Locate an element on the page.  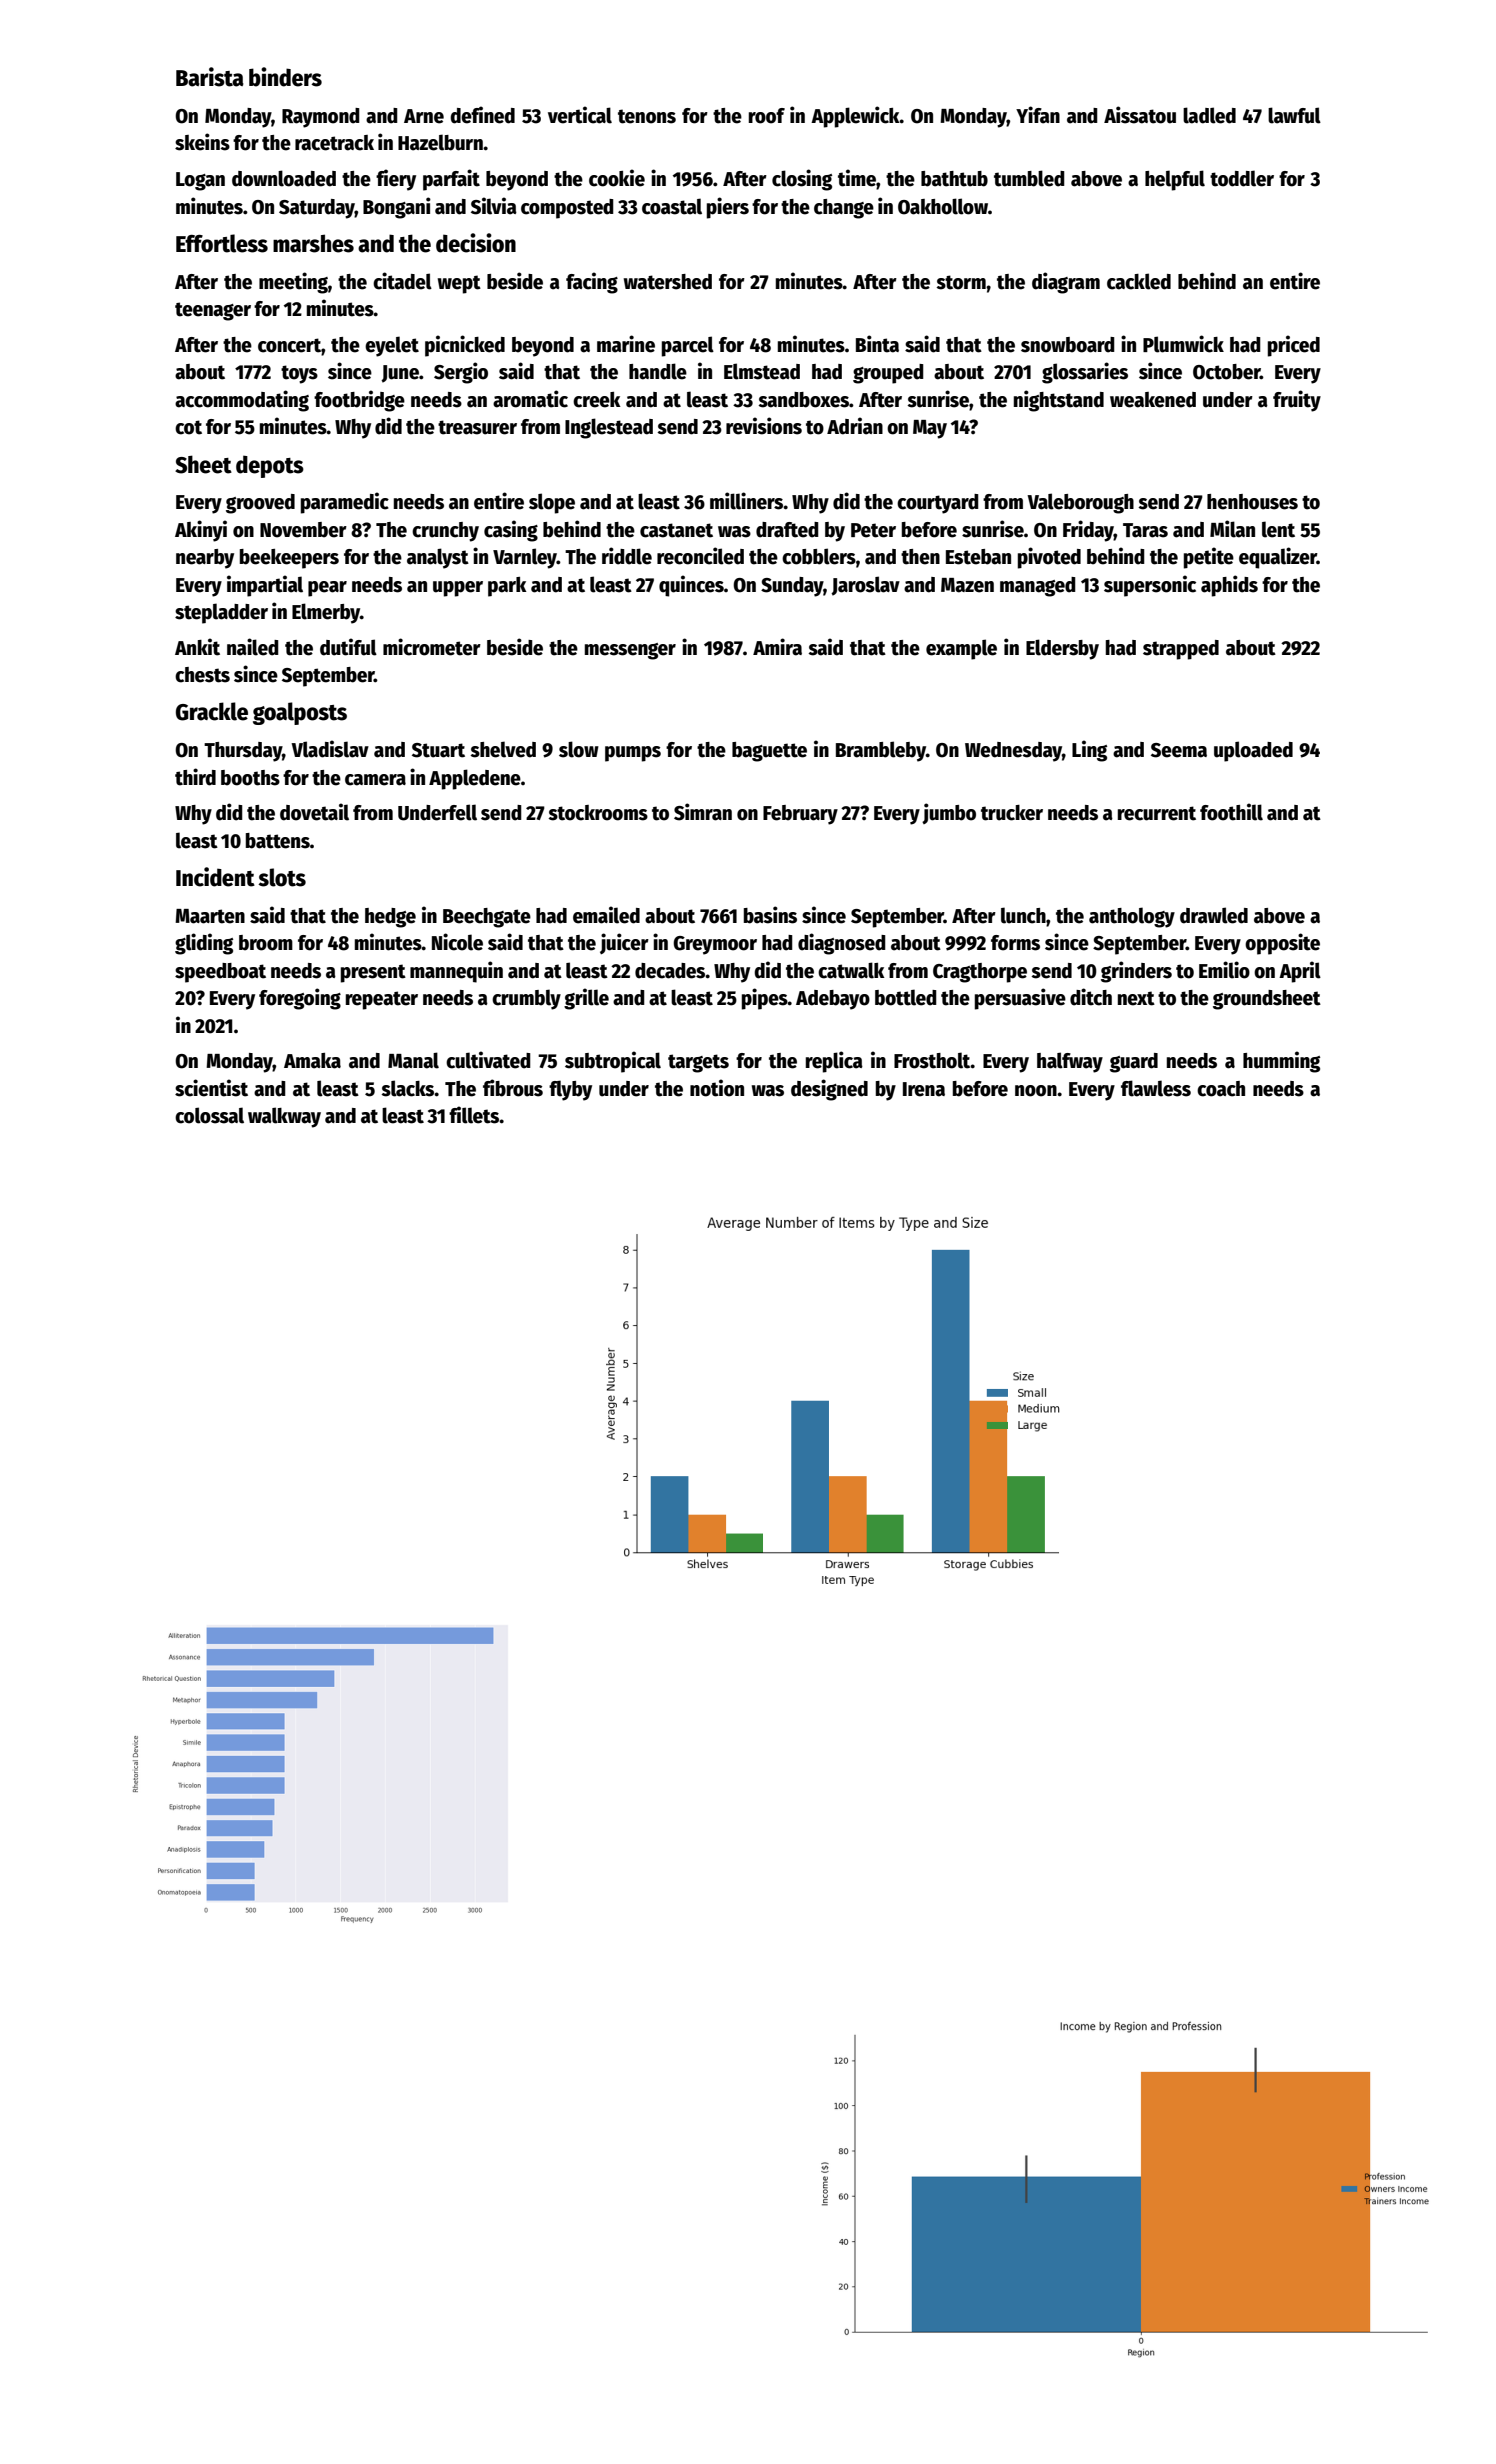
fruity is located at coordinates (1297, 401).
